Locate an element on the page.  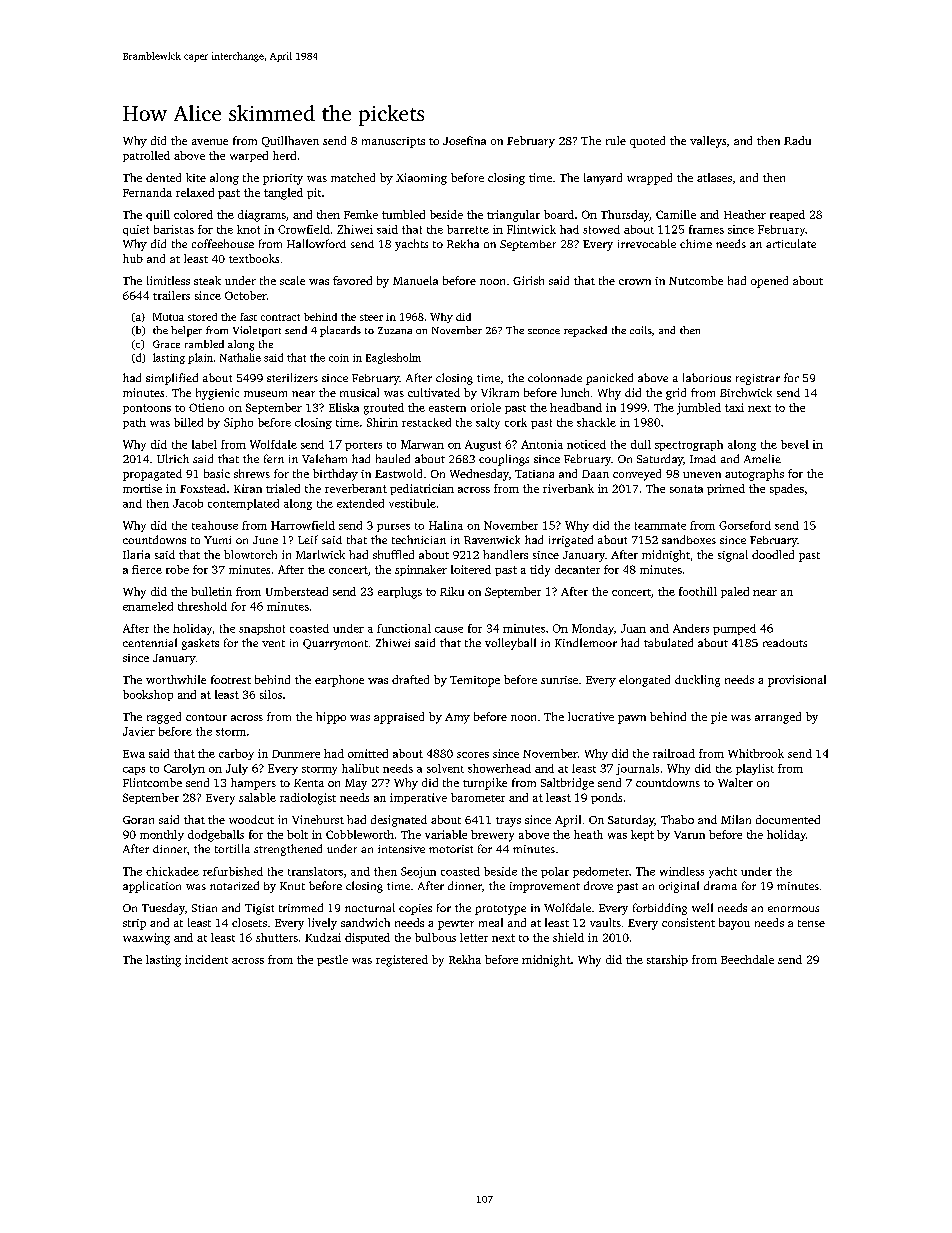
notarized is located at coordinates (234, 885).
